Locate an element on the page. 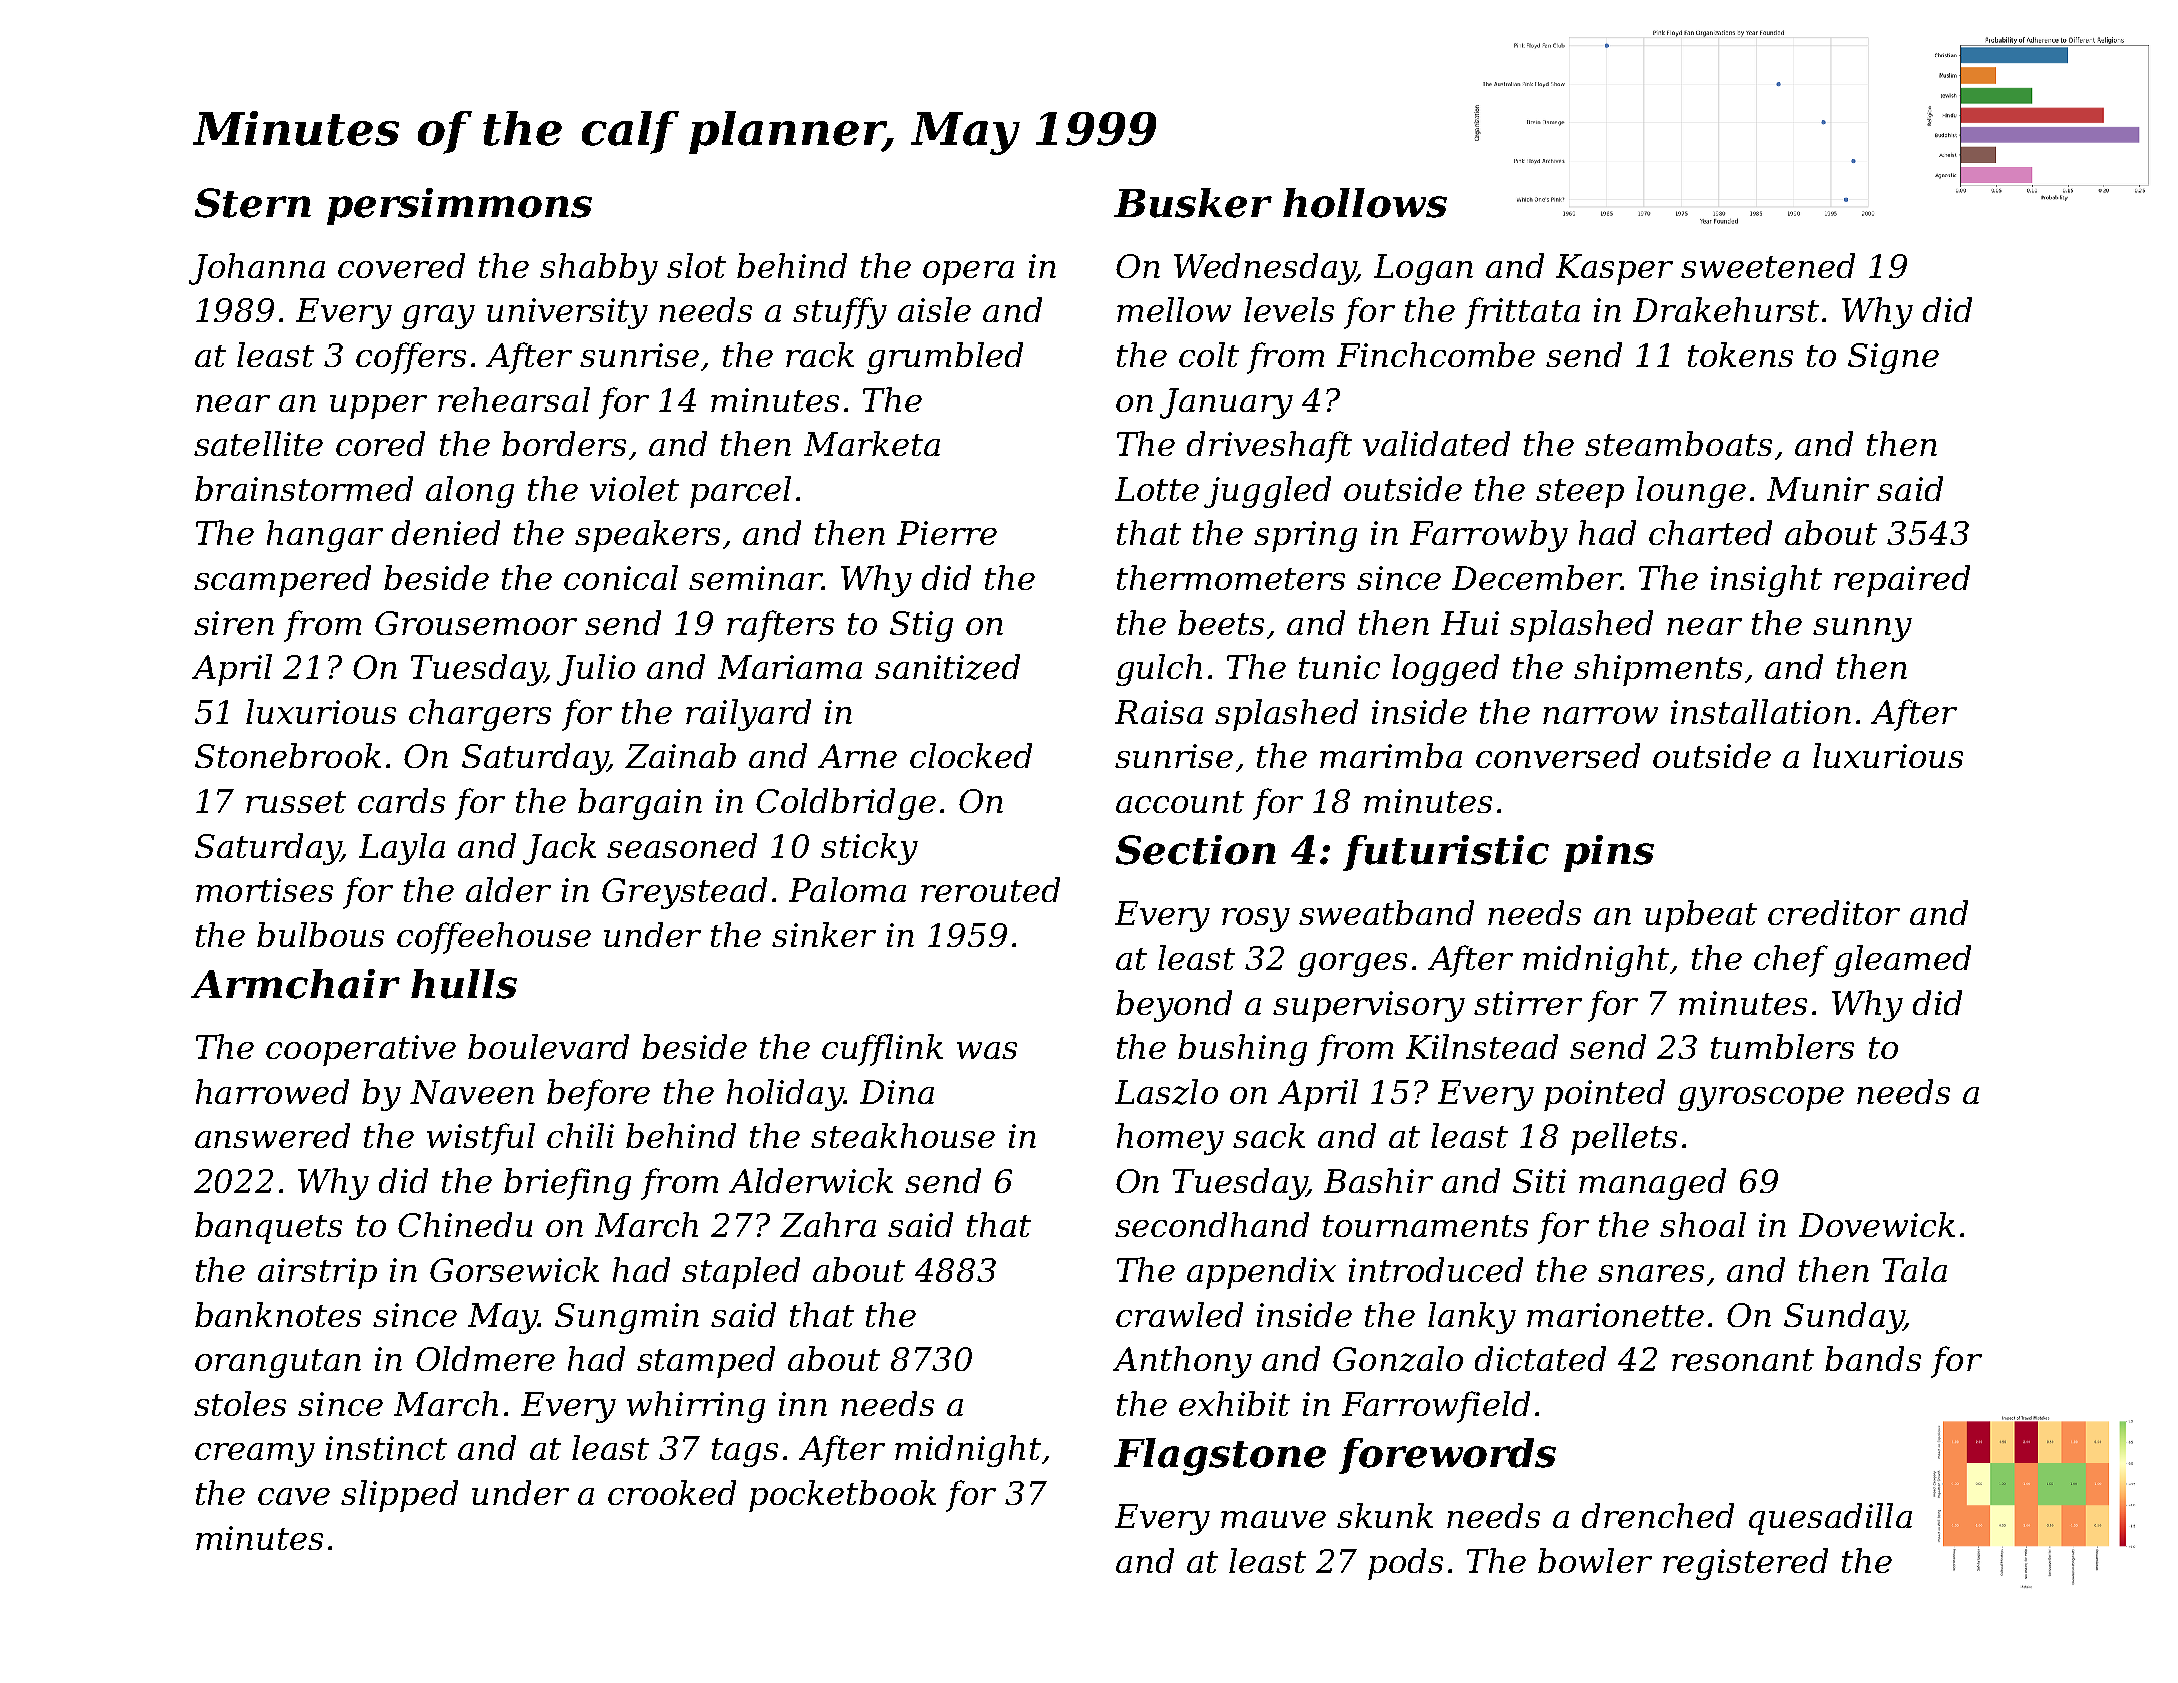  shipments is located at coordinates (1658, 670).
